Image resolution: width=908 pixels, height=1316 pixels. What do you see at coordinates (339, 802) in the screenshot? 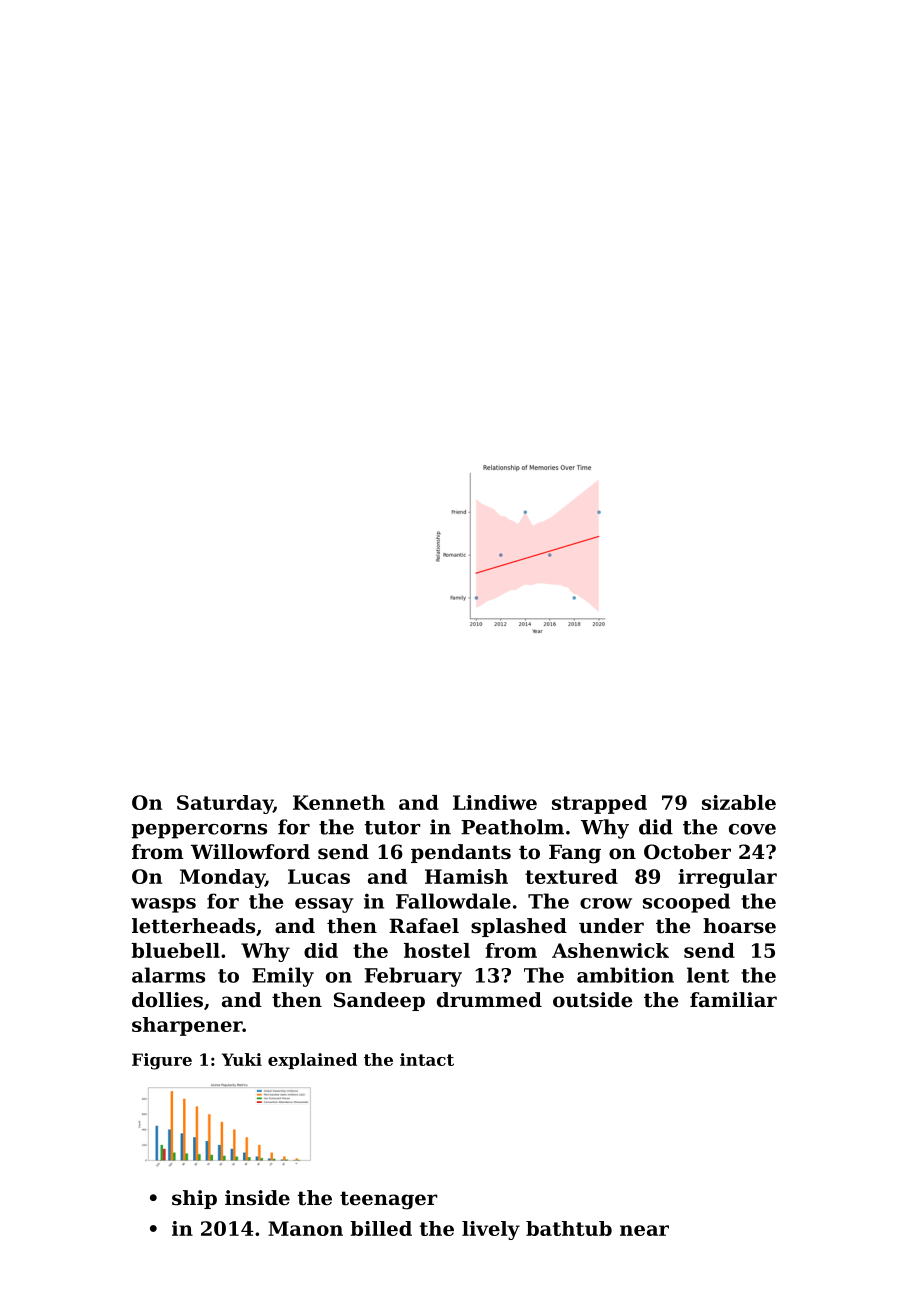
I see `Kenneth` at bounding box center [339, 802].
